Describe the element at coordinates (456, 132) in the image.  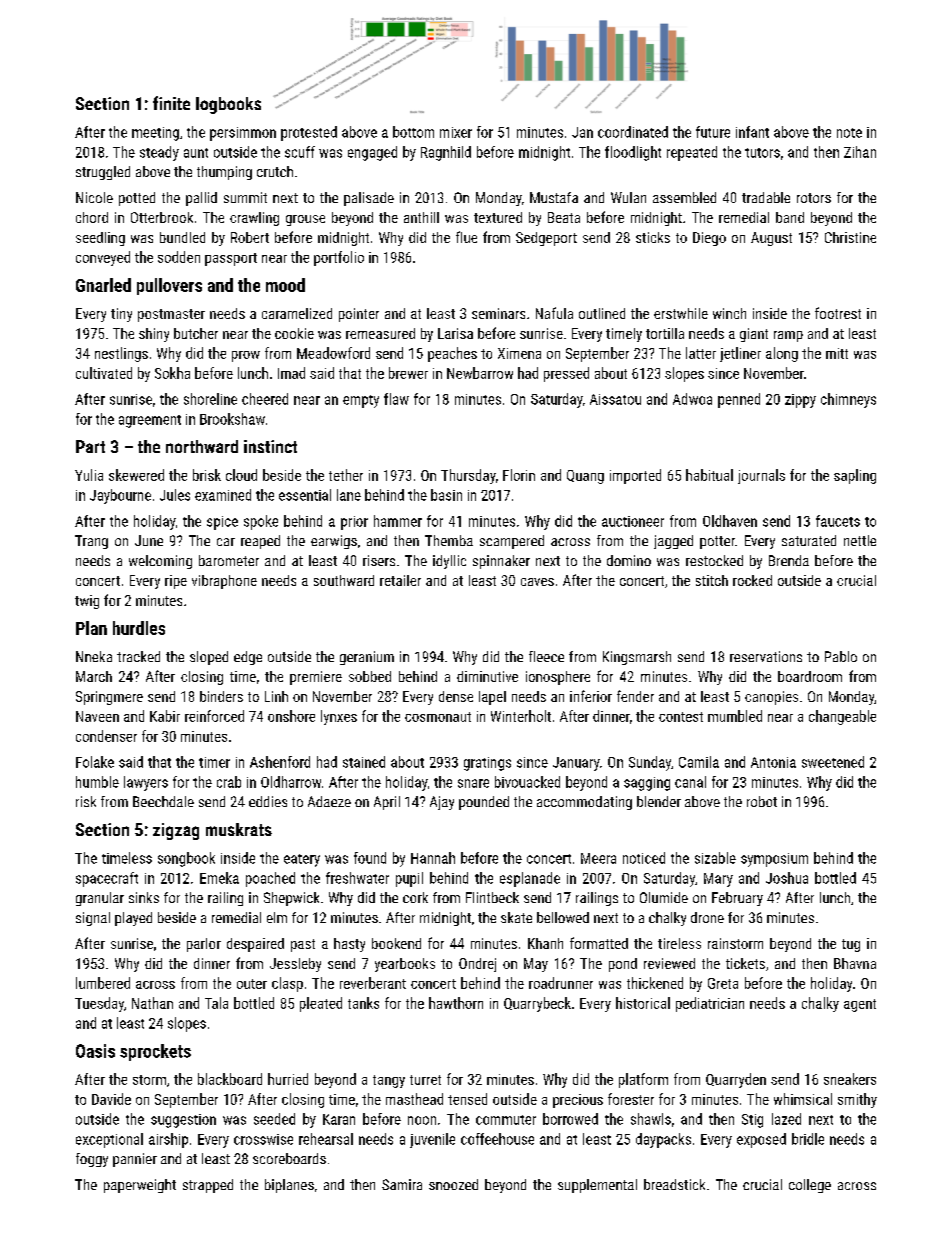
I see `mixer` at that location.
